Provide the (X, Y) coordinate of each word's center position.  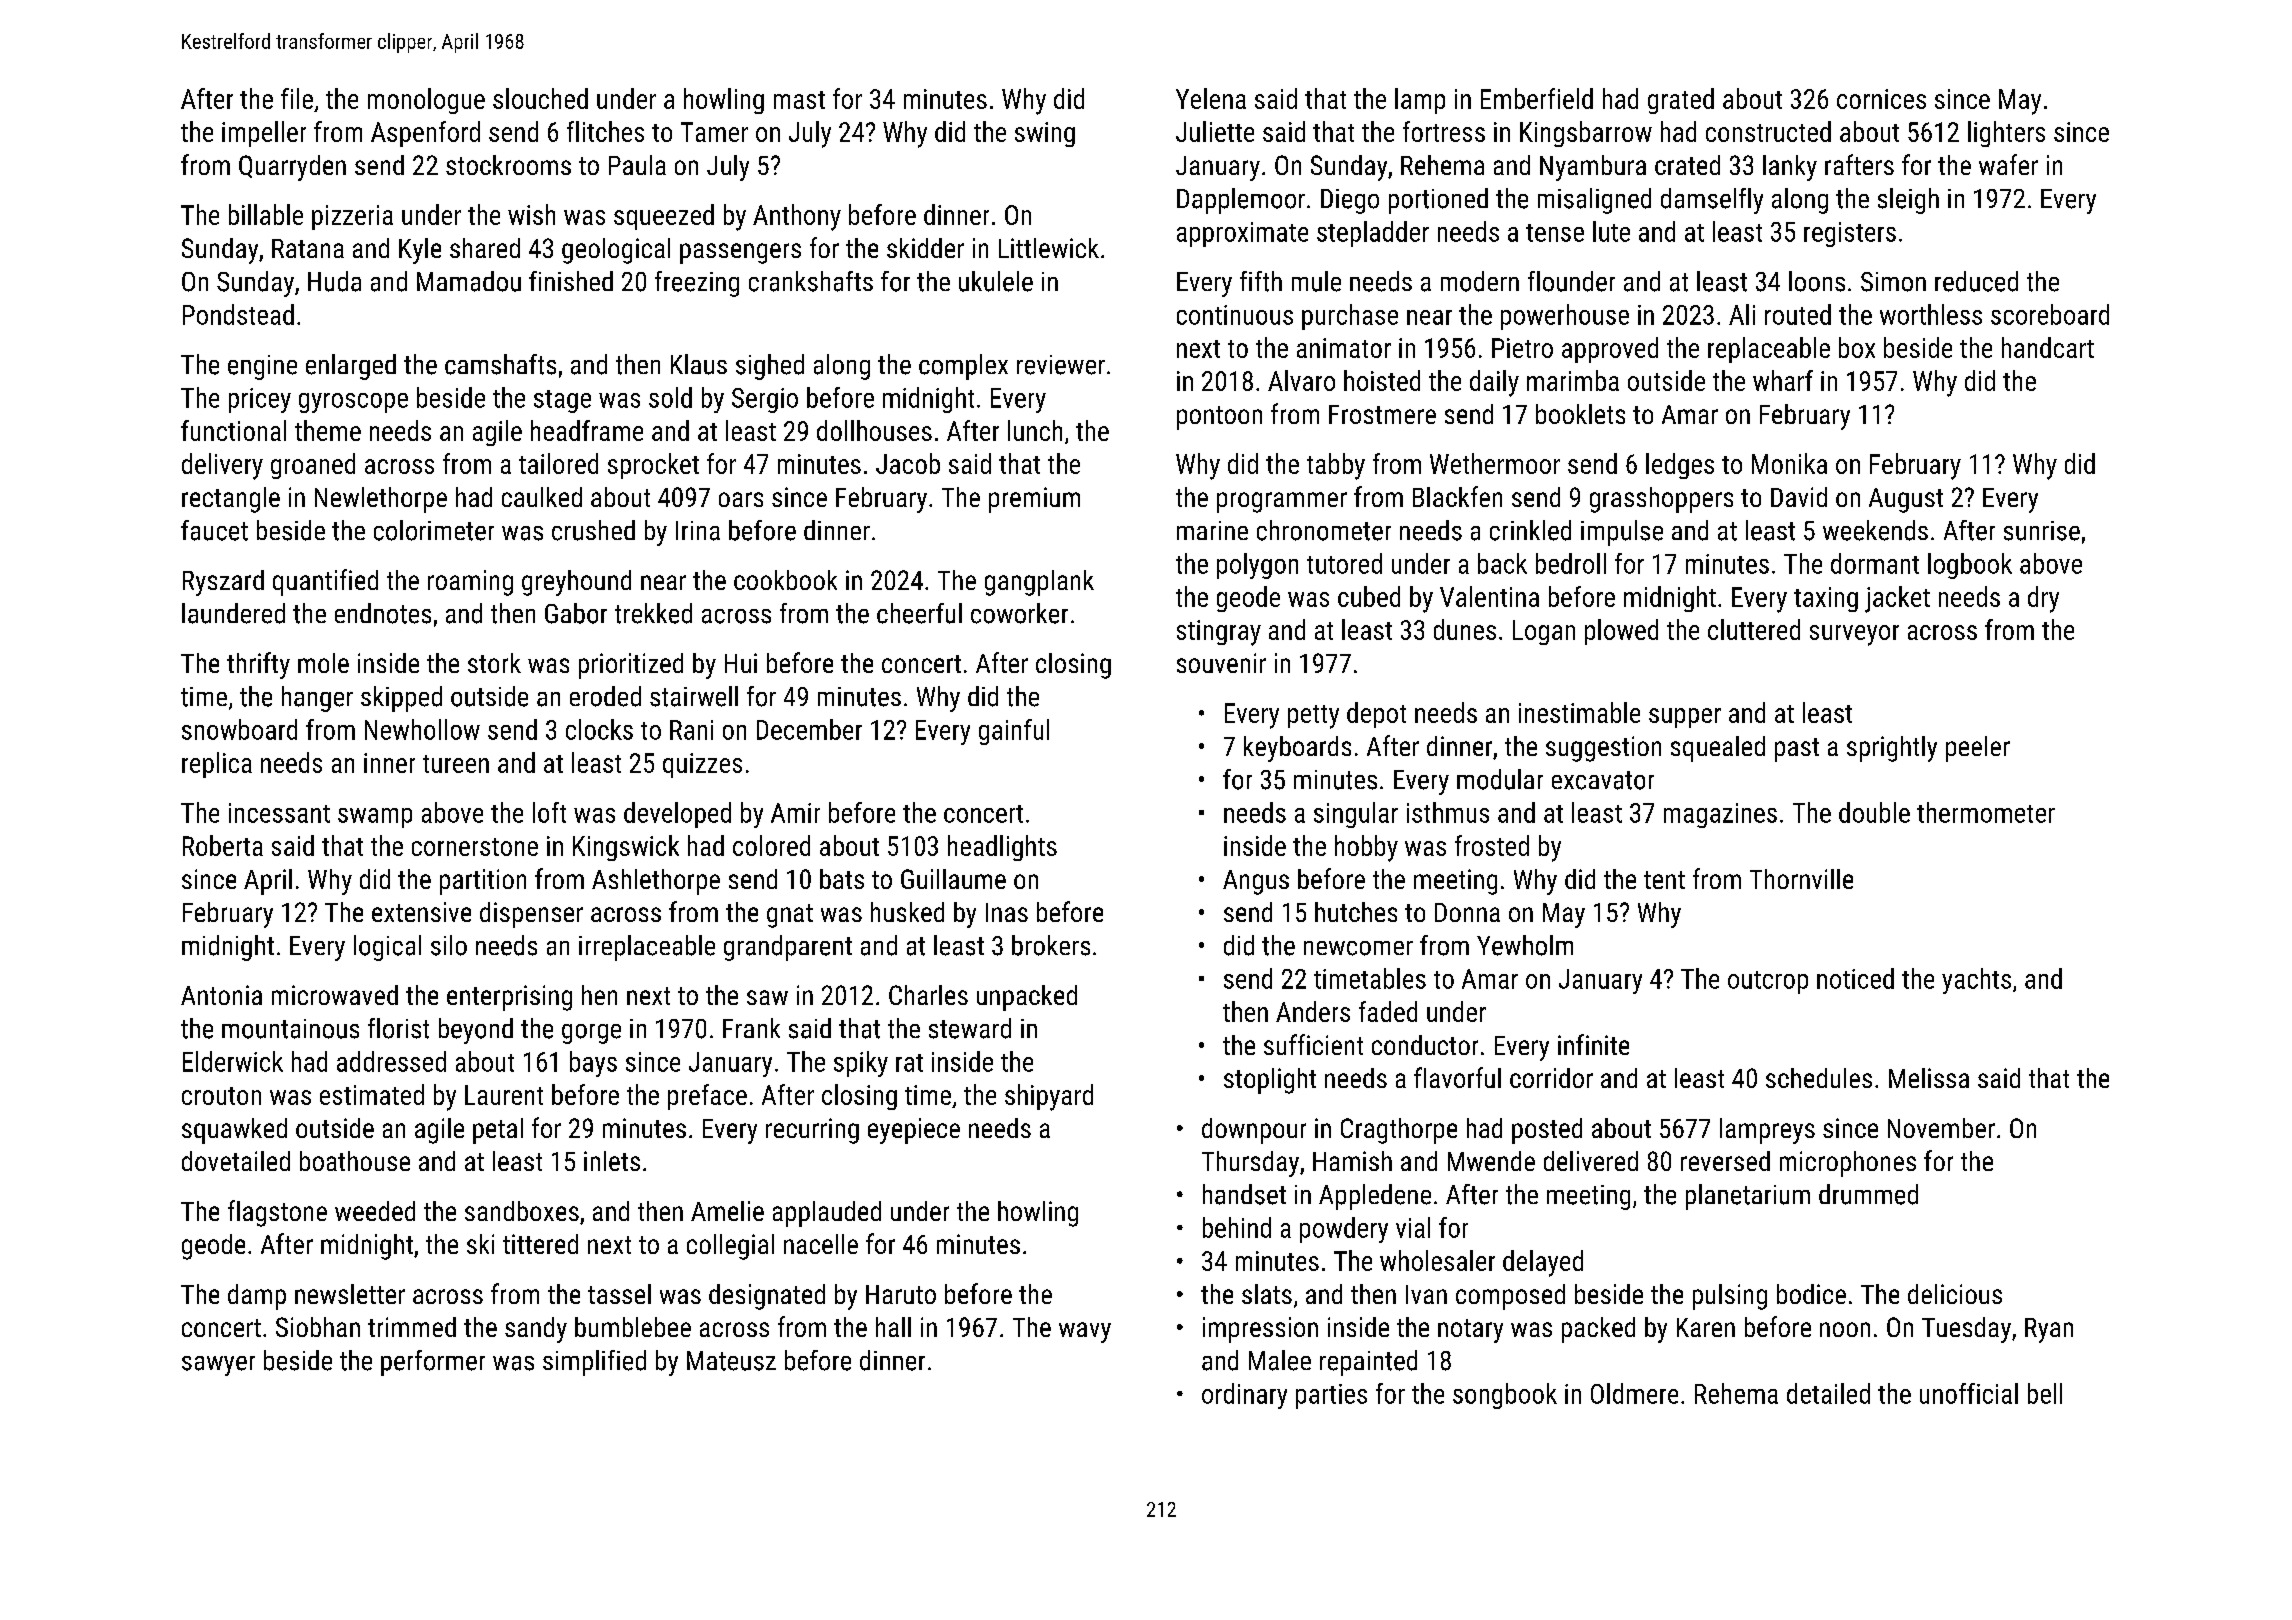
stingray (1219, 633)
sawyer (218, 1366)
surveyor (1854, 635)
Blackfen (1457, 496)
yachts (1976, 981)
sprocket (653, 466)
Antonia (221, 995)
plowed (1621, 632)
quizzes (702, 765)
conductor (1425, 1045)
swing (1045, 134)
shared (485, 248)
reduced (1976, 281)
